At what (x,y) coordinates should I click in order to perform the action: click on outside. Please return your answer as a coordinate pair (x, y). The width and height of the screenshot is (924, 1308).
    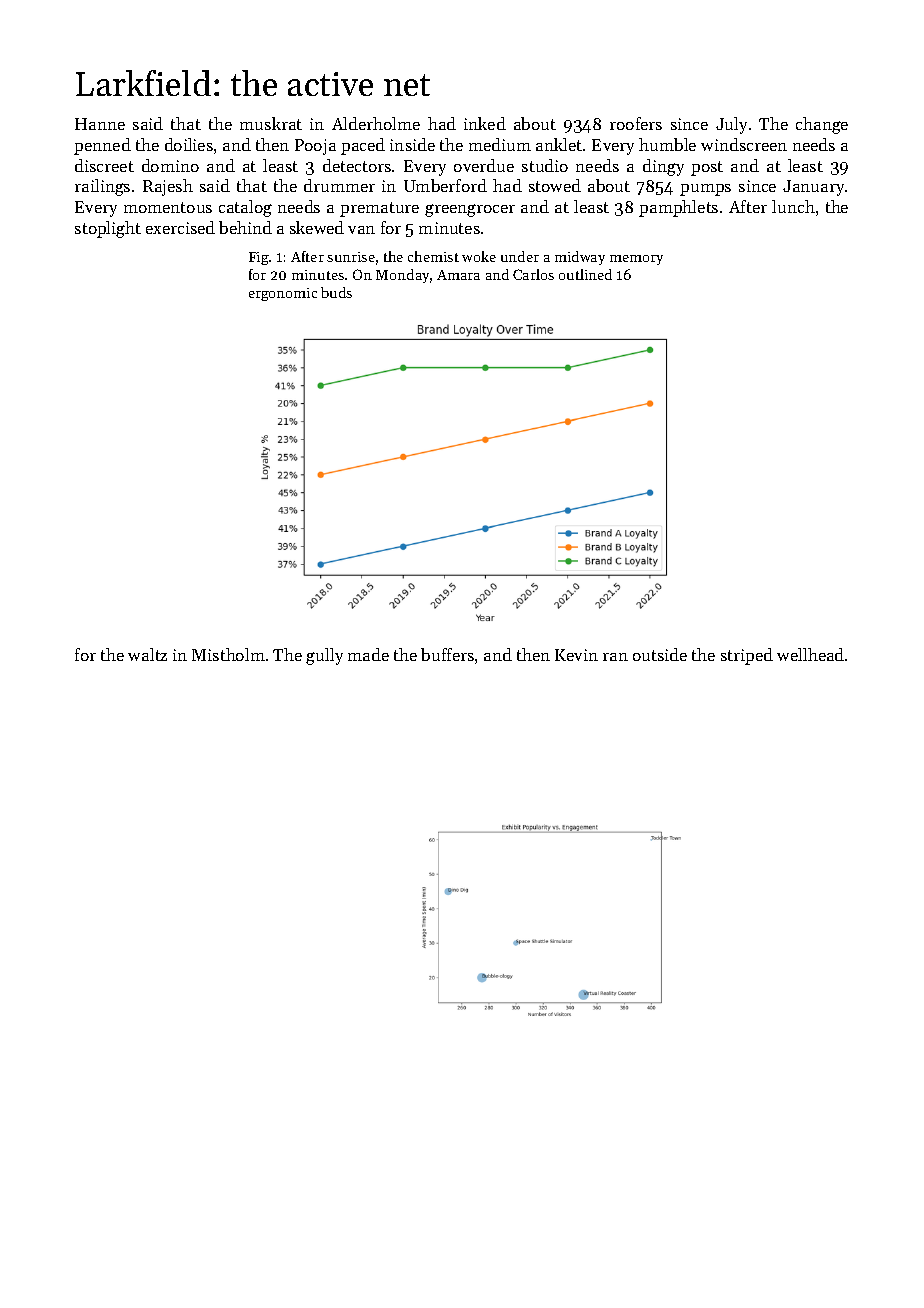
    Looking at the image, I should click on (660, 654).
